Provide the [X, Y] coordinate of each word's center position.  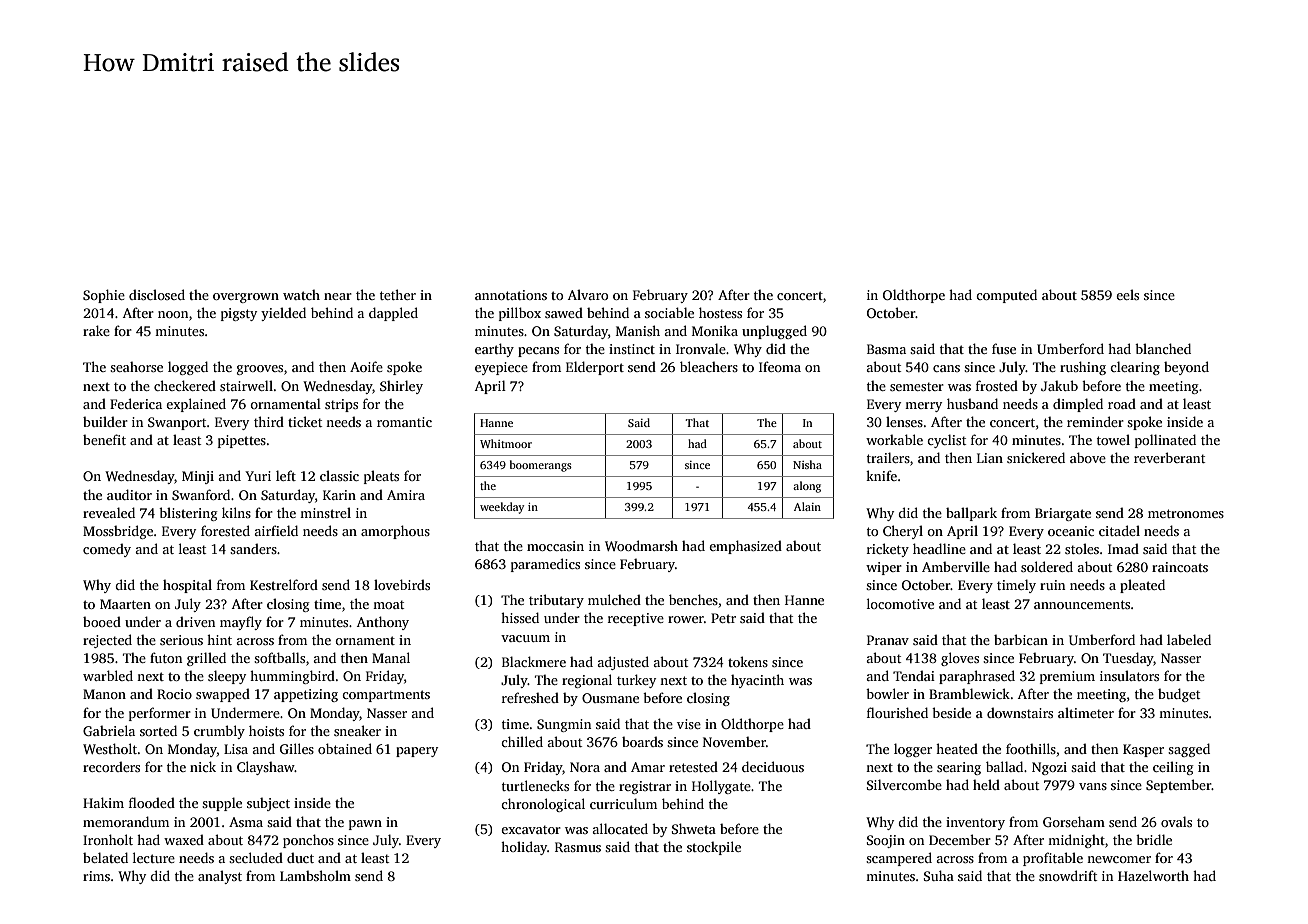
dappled [393, 314]
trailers [888, 457]
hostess [720, 312]
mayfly [241, 623]
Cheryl [903, 532]
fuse [1004, 348]
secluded [256, 857]
